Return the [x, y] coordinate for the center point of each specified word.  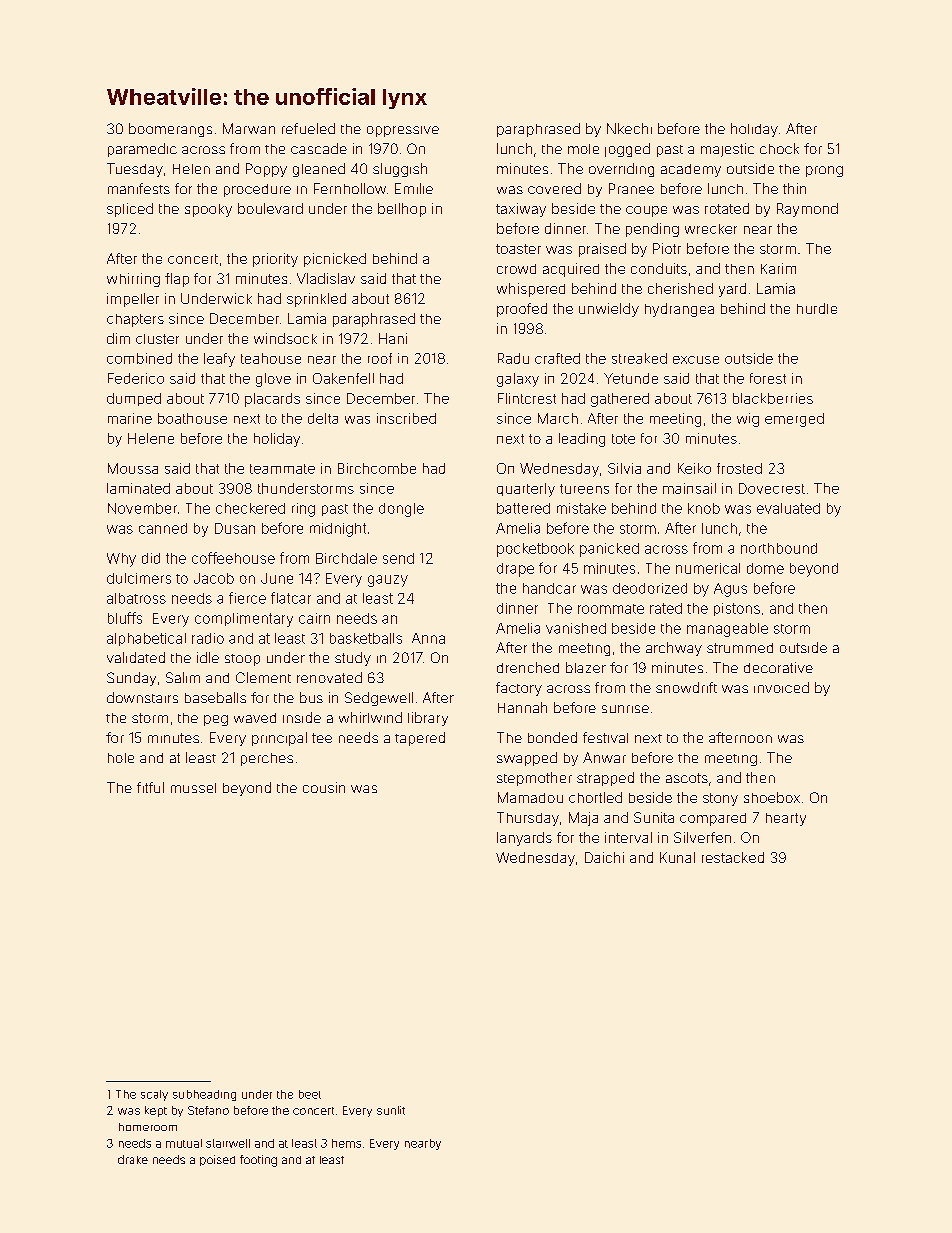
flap [177, 280]
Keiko [694, 468]
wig [748, 420]
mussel [193, 788]
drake [133, 1159]
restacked [733, 857]
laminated [138, 488]
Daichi [604, 857]
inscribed [406, 418]
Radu [513, 358]
